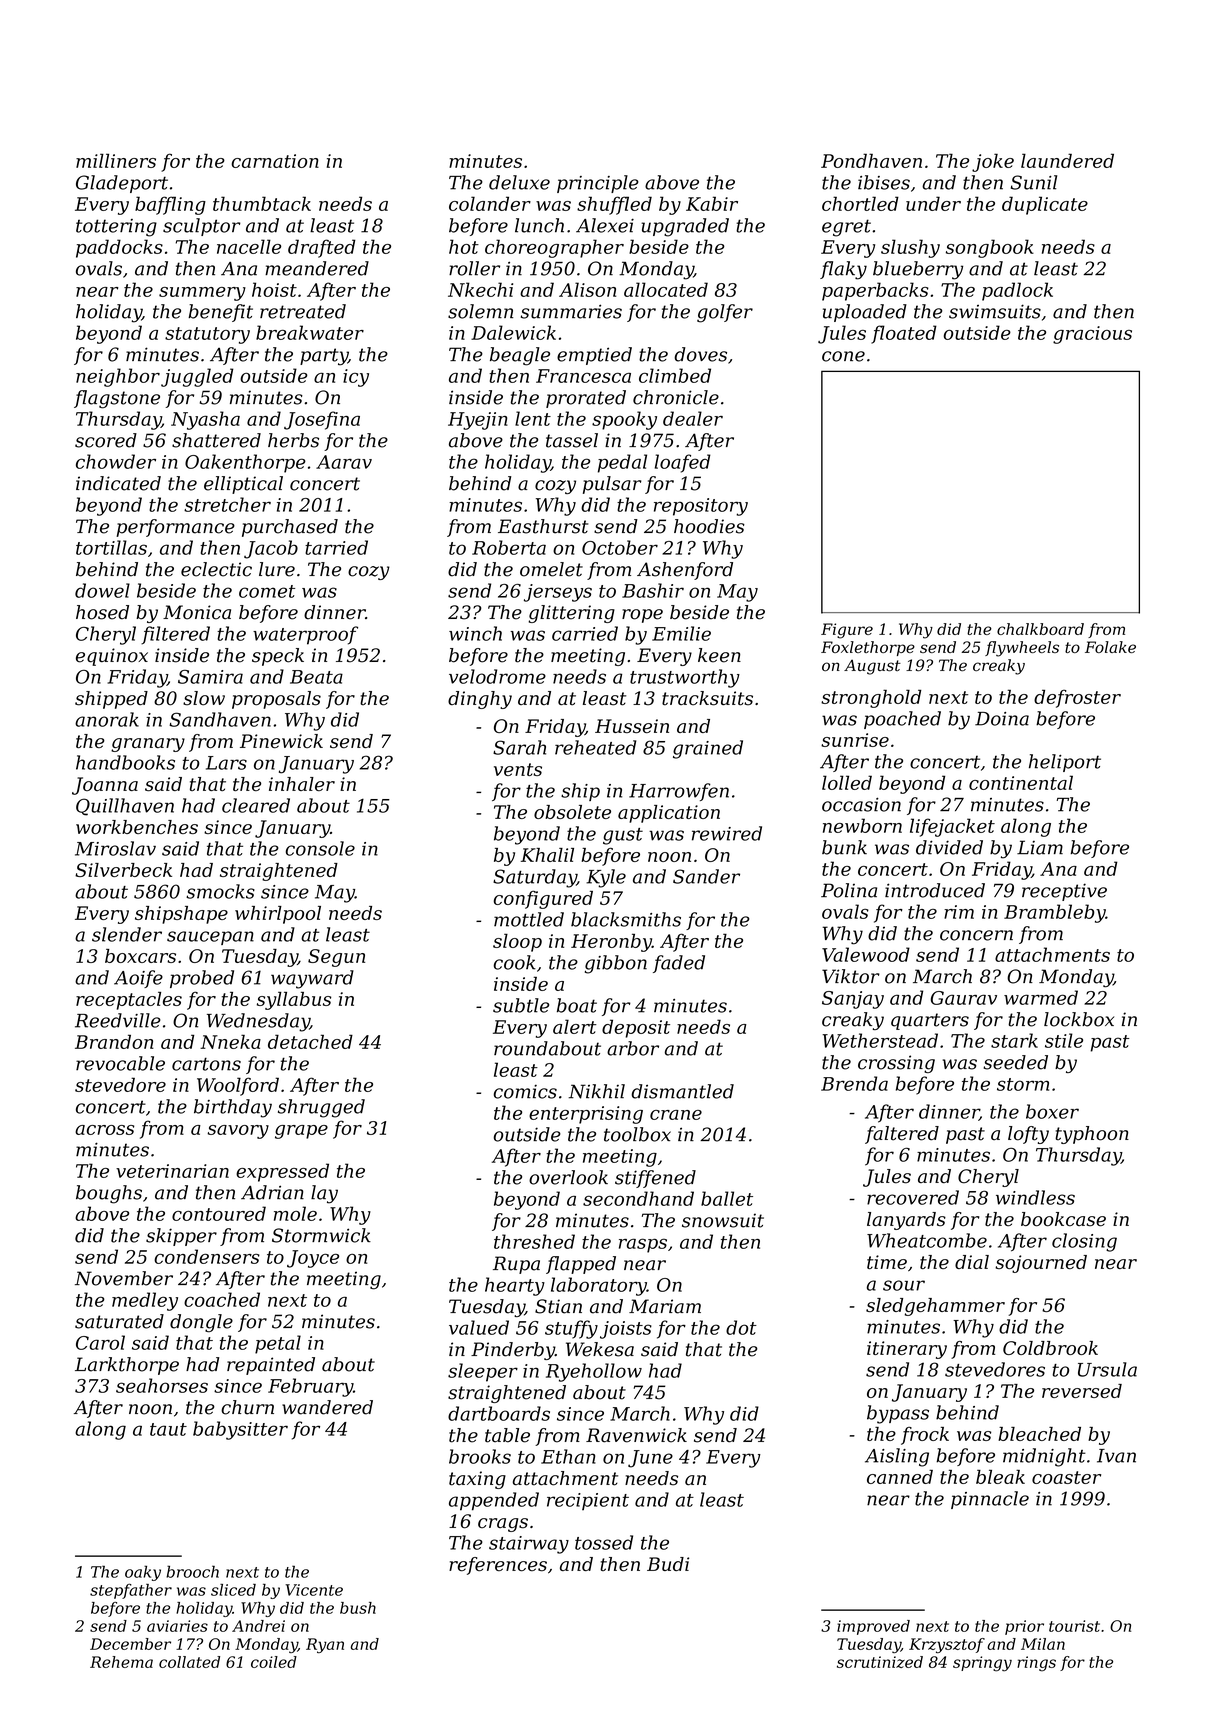 Image resolution: width=1215 pixels, height=1718 pixels. What do you see at coordinates (643, 1245) in the page?
I see `rasps` at bounding box center [643, 1245].
